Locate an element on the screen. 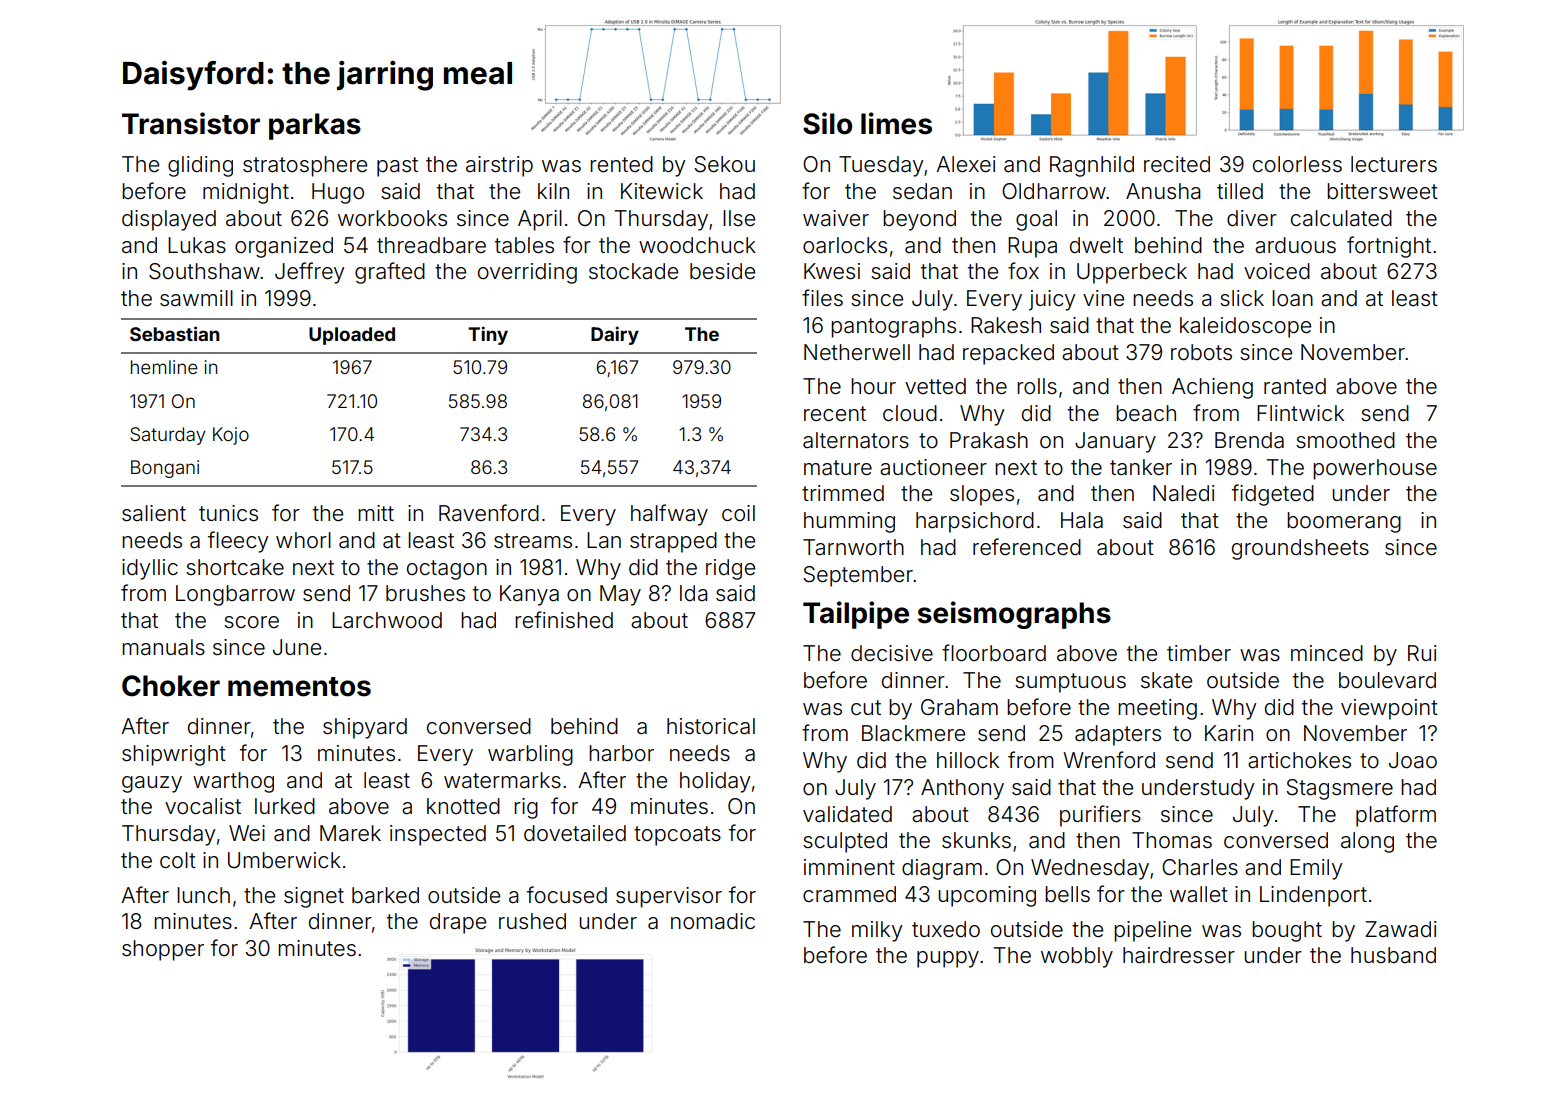 This screenshot has height=1102, width=1559. fortnight is located at coordinates (1389, 247).
